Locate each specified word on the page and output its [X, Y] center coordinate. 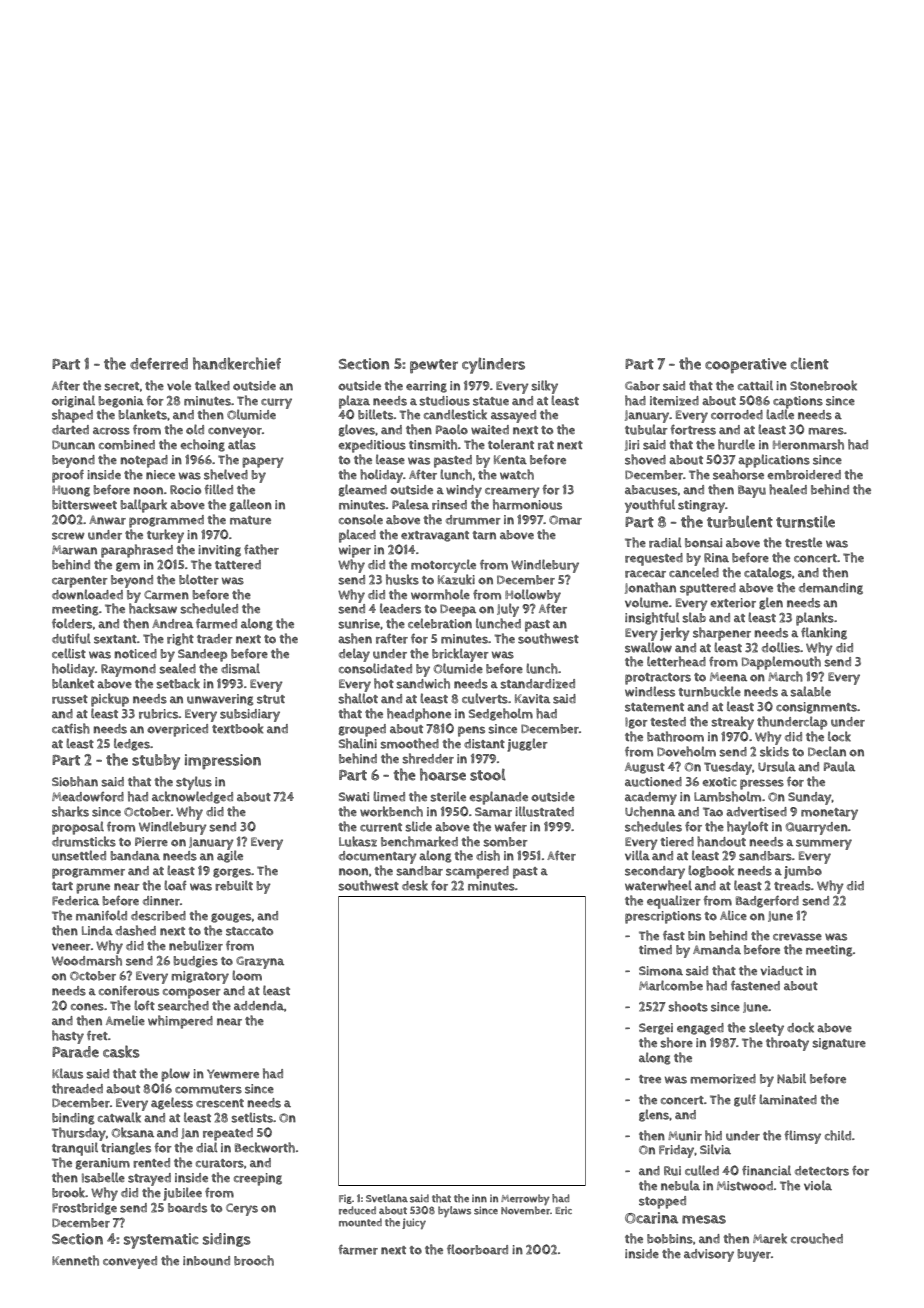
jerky [675, 634]
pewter [434, 366]
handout [721, 841]
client [810, 363]
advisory [709, 1255]
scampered [477, 872]
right [180, 639]
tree [650, 1079]
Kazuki [456, 579]
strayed [149, 1179]
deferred [159, 364]
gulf [745, 1100]
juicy [414, 1223]
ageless [172, 1103]
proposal [78, 828]
